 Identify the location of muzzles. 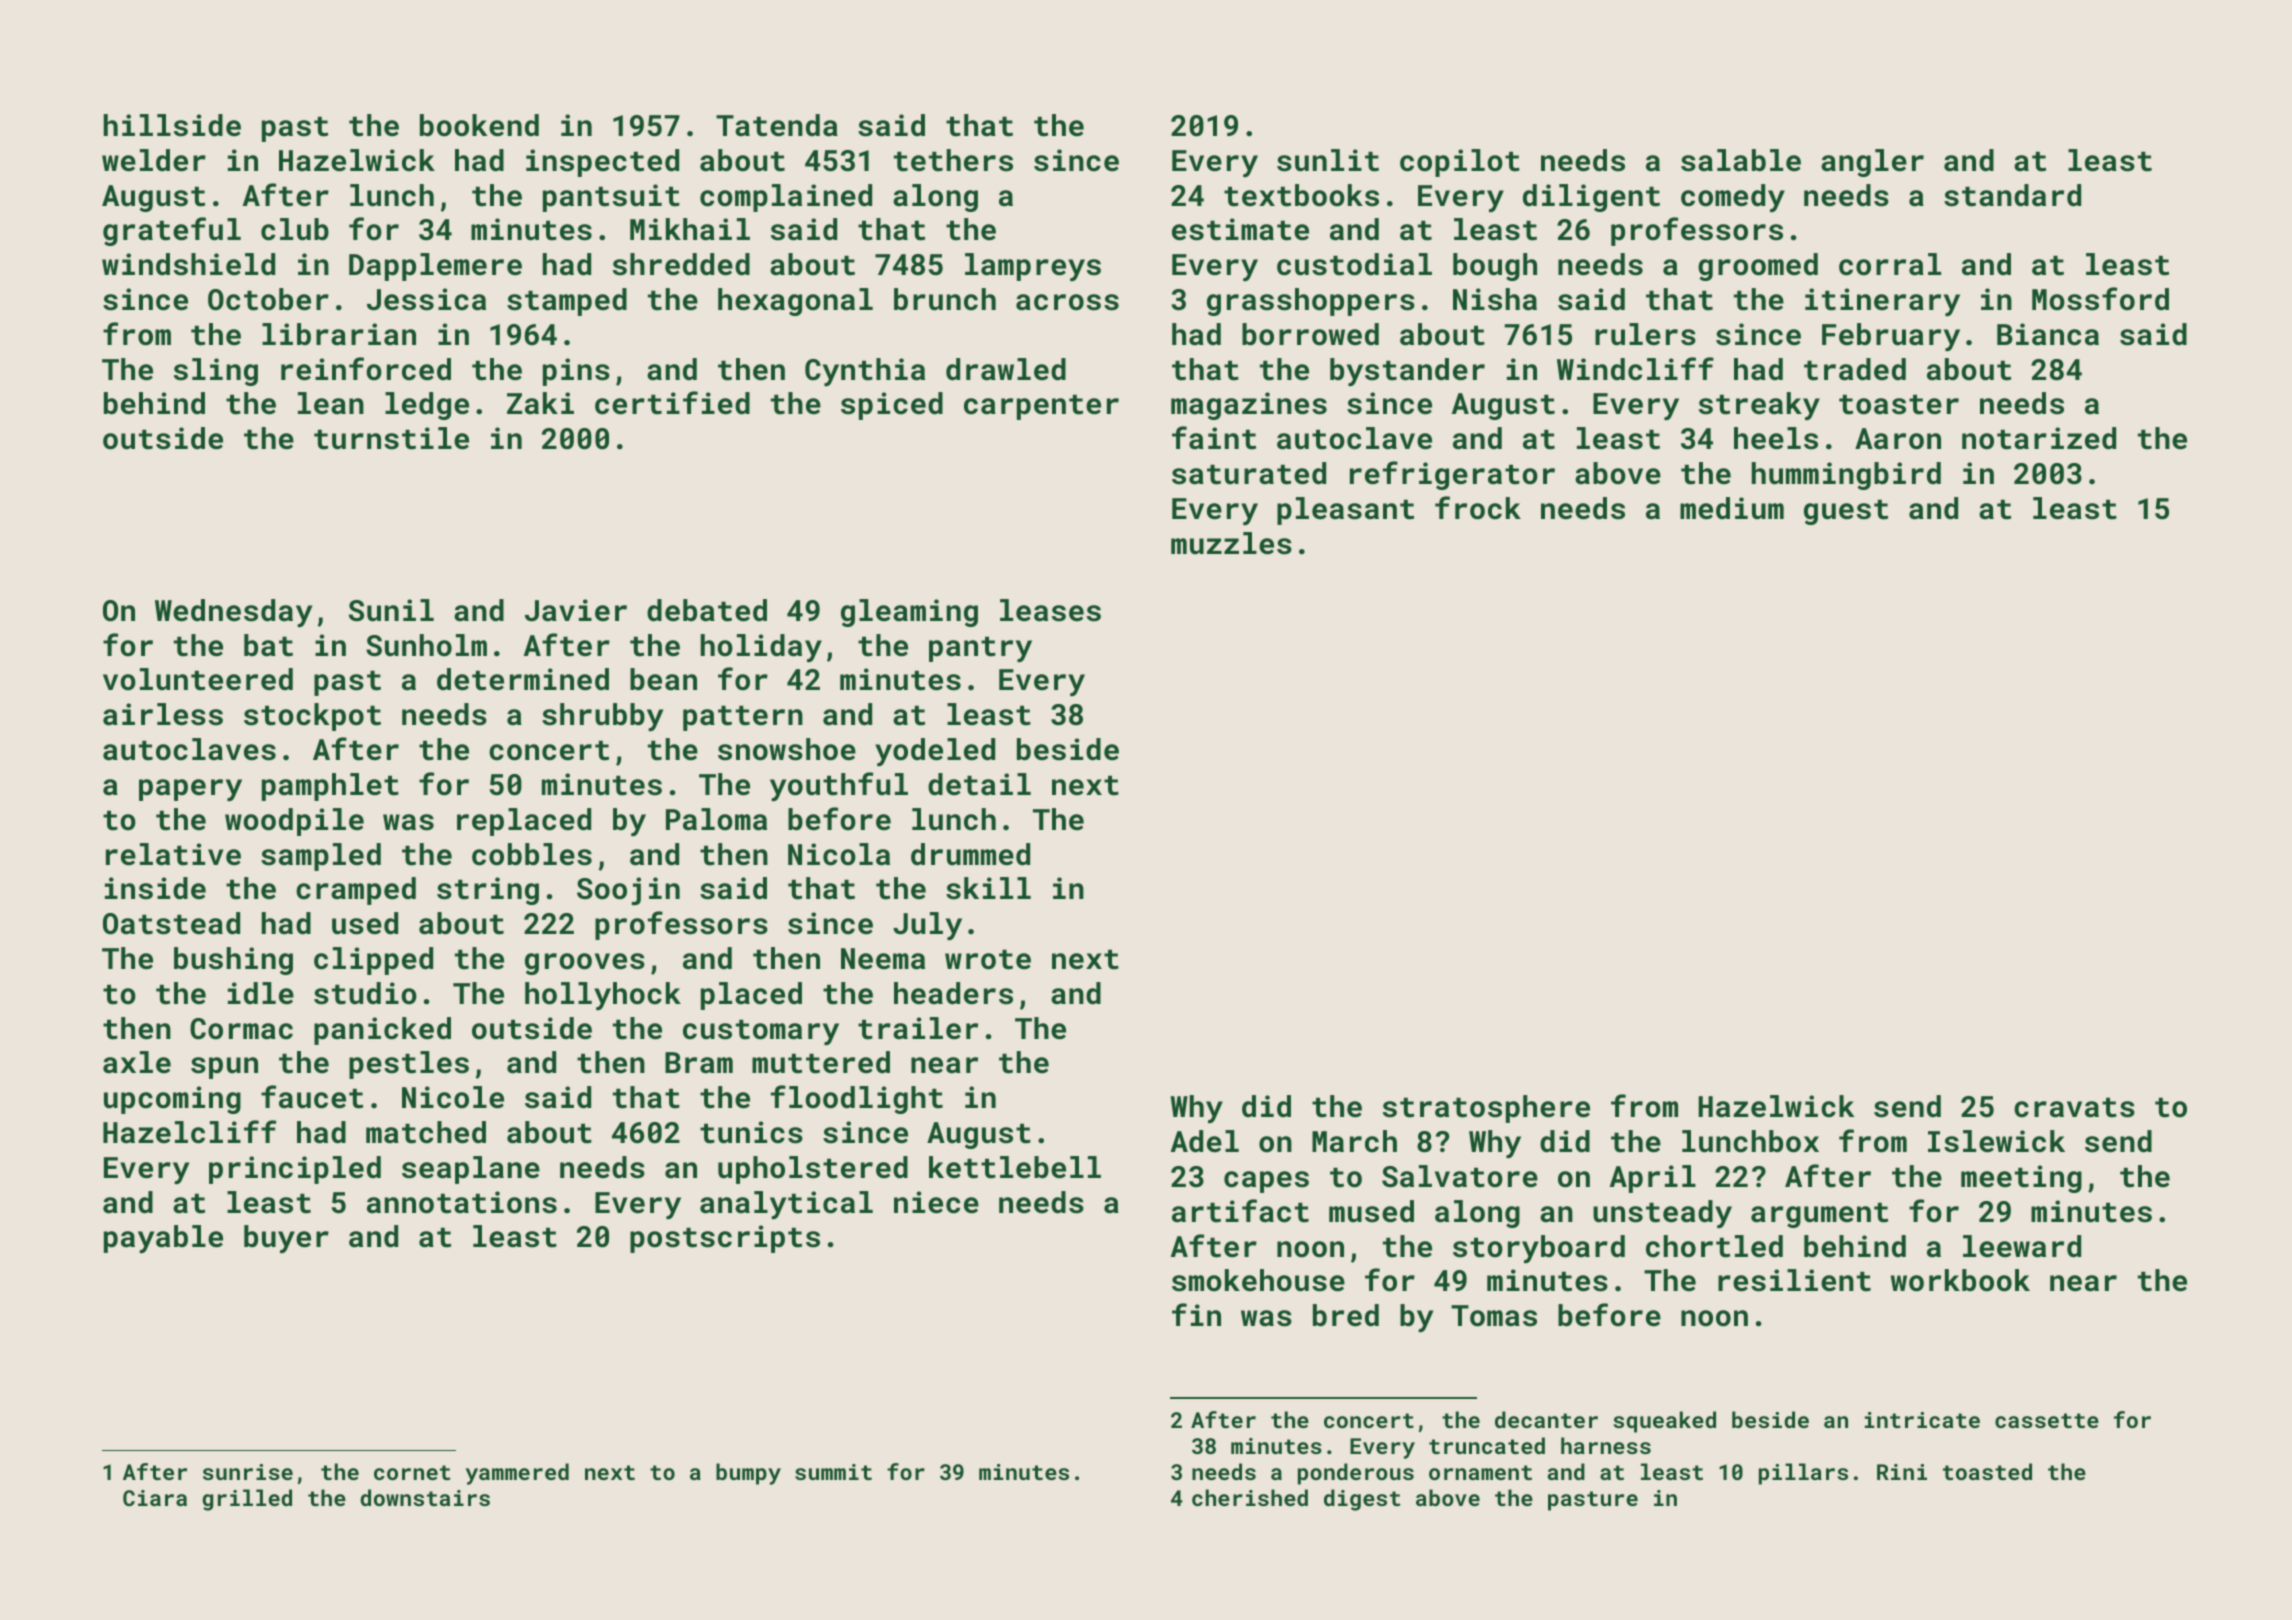
(1231, 543).
